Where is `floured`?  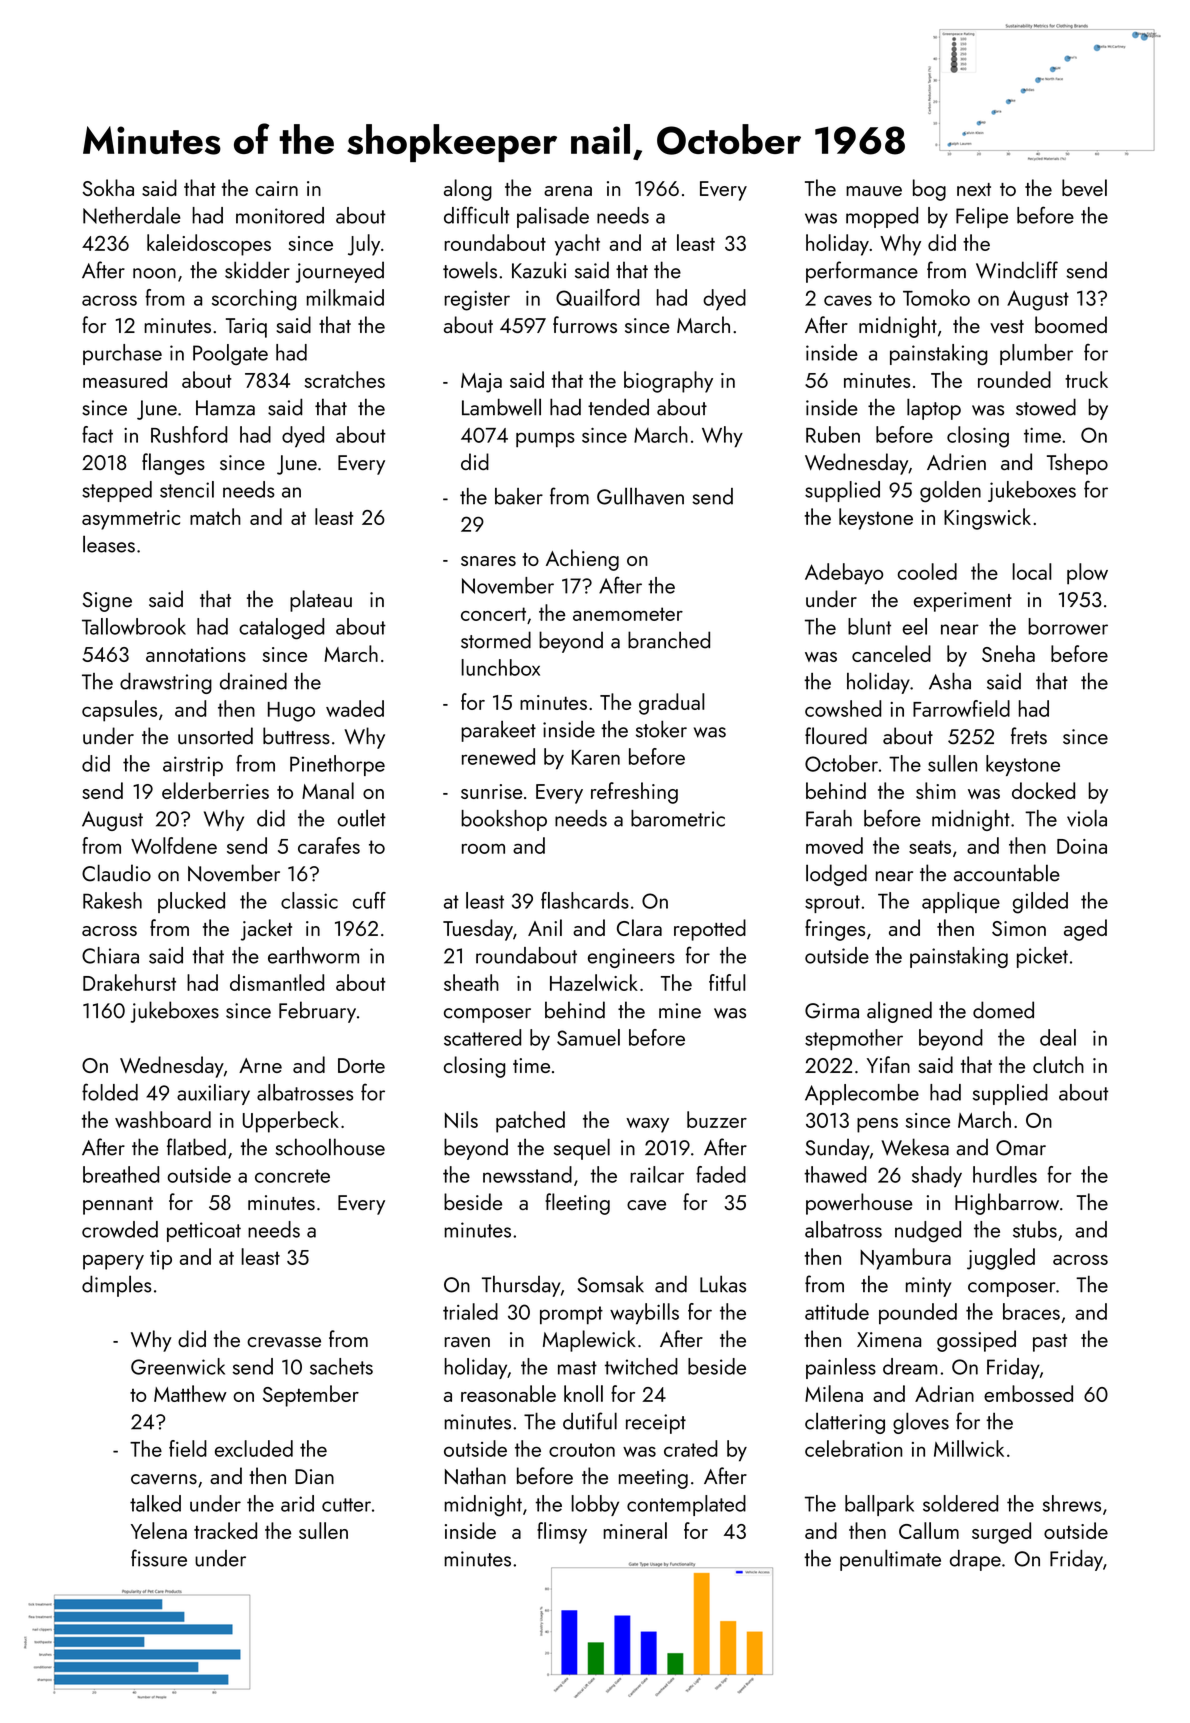
floured is located at coordinates (836, 736).
